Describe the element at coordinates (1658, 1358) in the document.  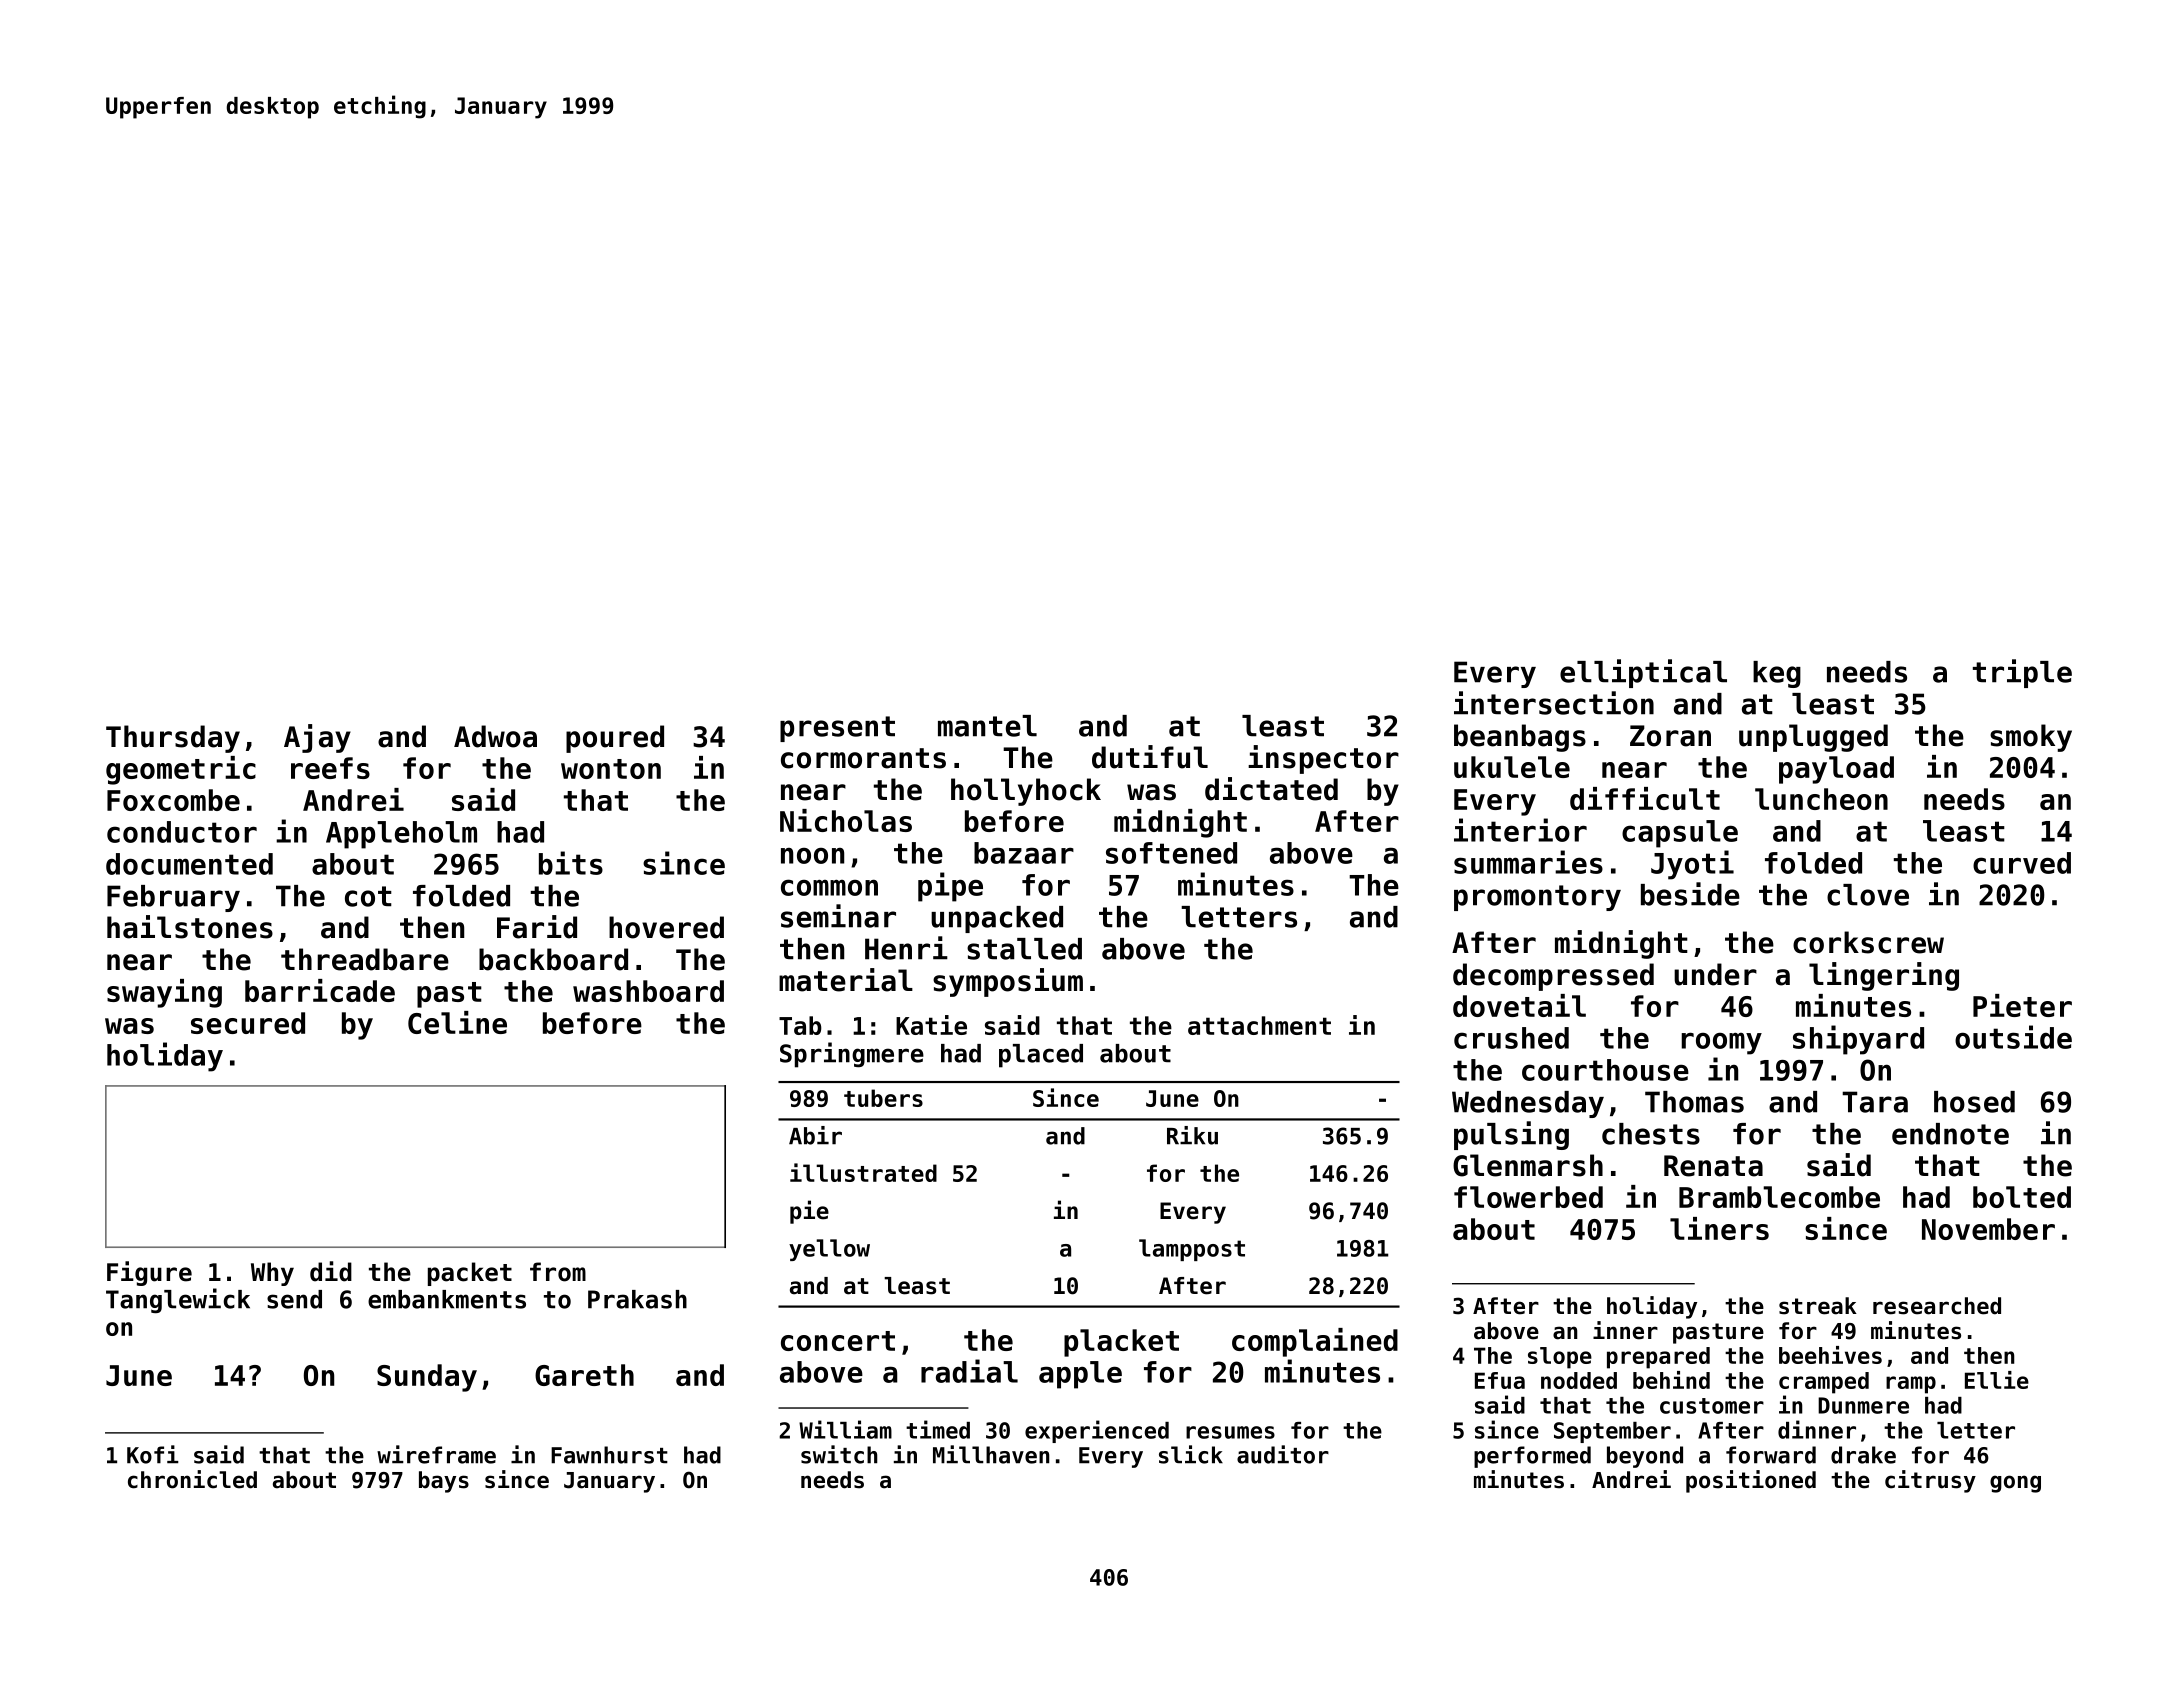
I see `prepared` at that location.
